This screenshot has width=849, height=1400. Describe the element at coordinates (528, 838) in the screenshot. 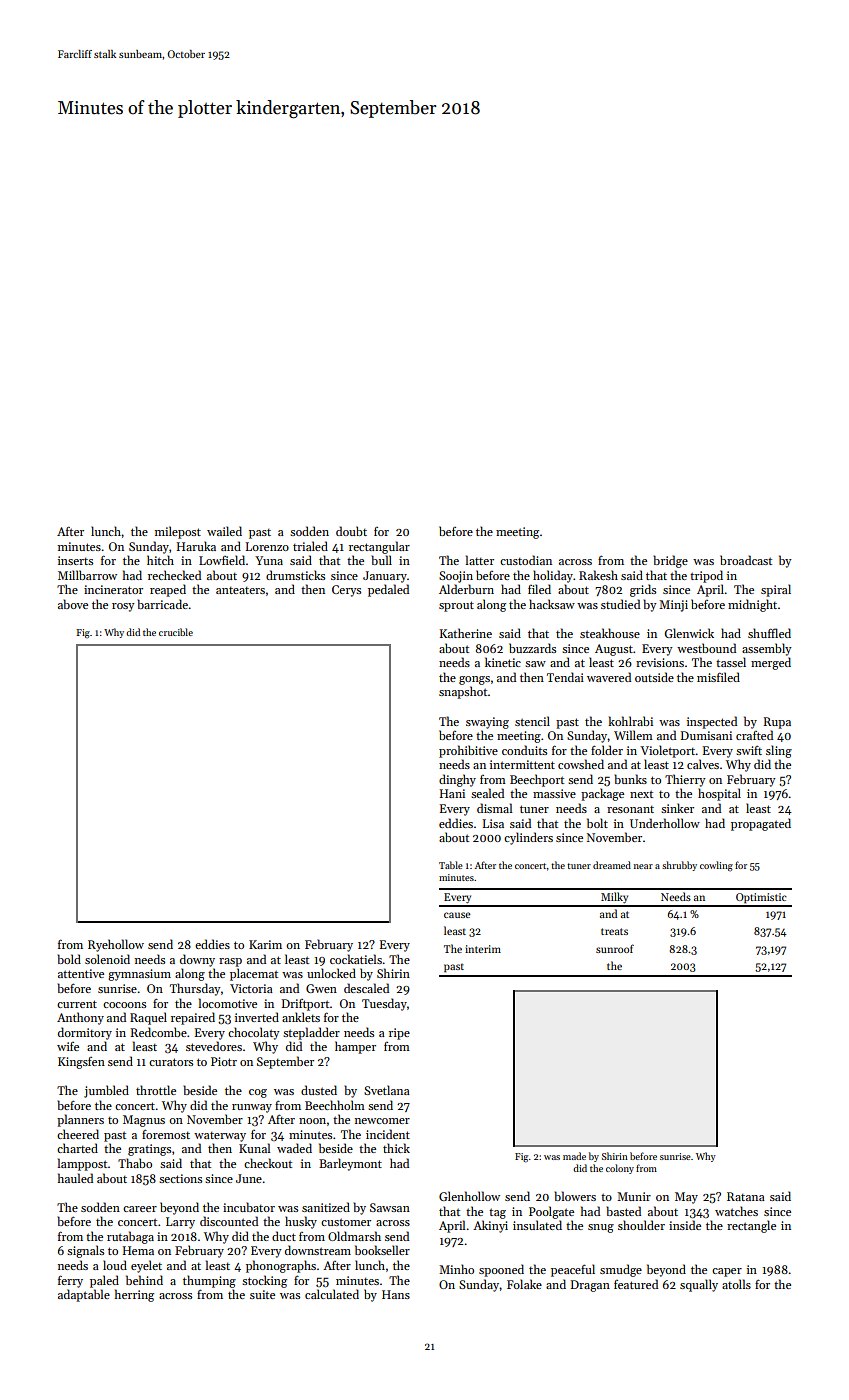

I see `cylinders` at that location.
